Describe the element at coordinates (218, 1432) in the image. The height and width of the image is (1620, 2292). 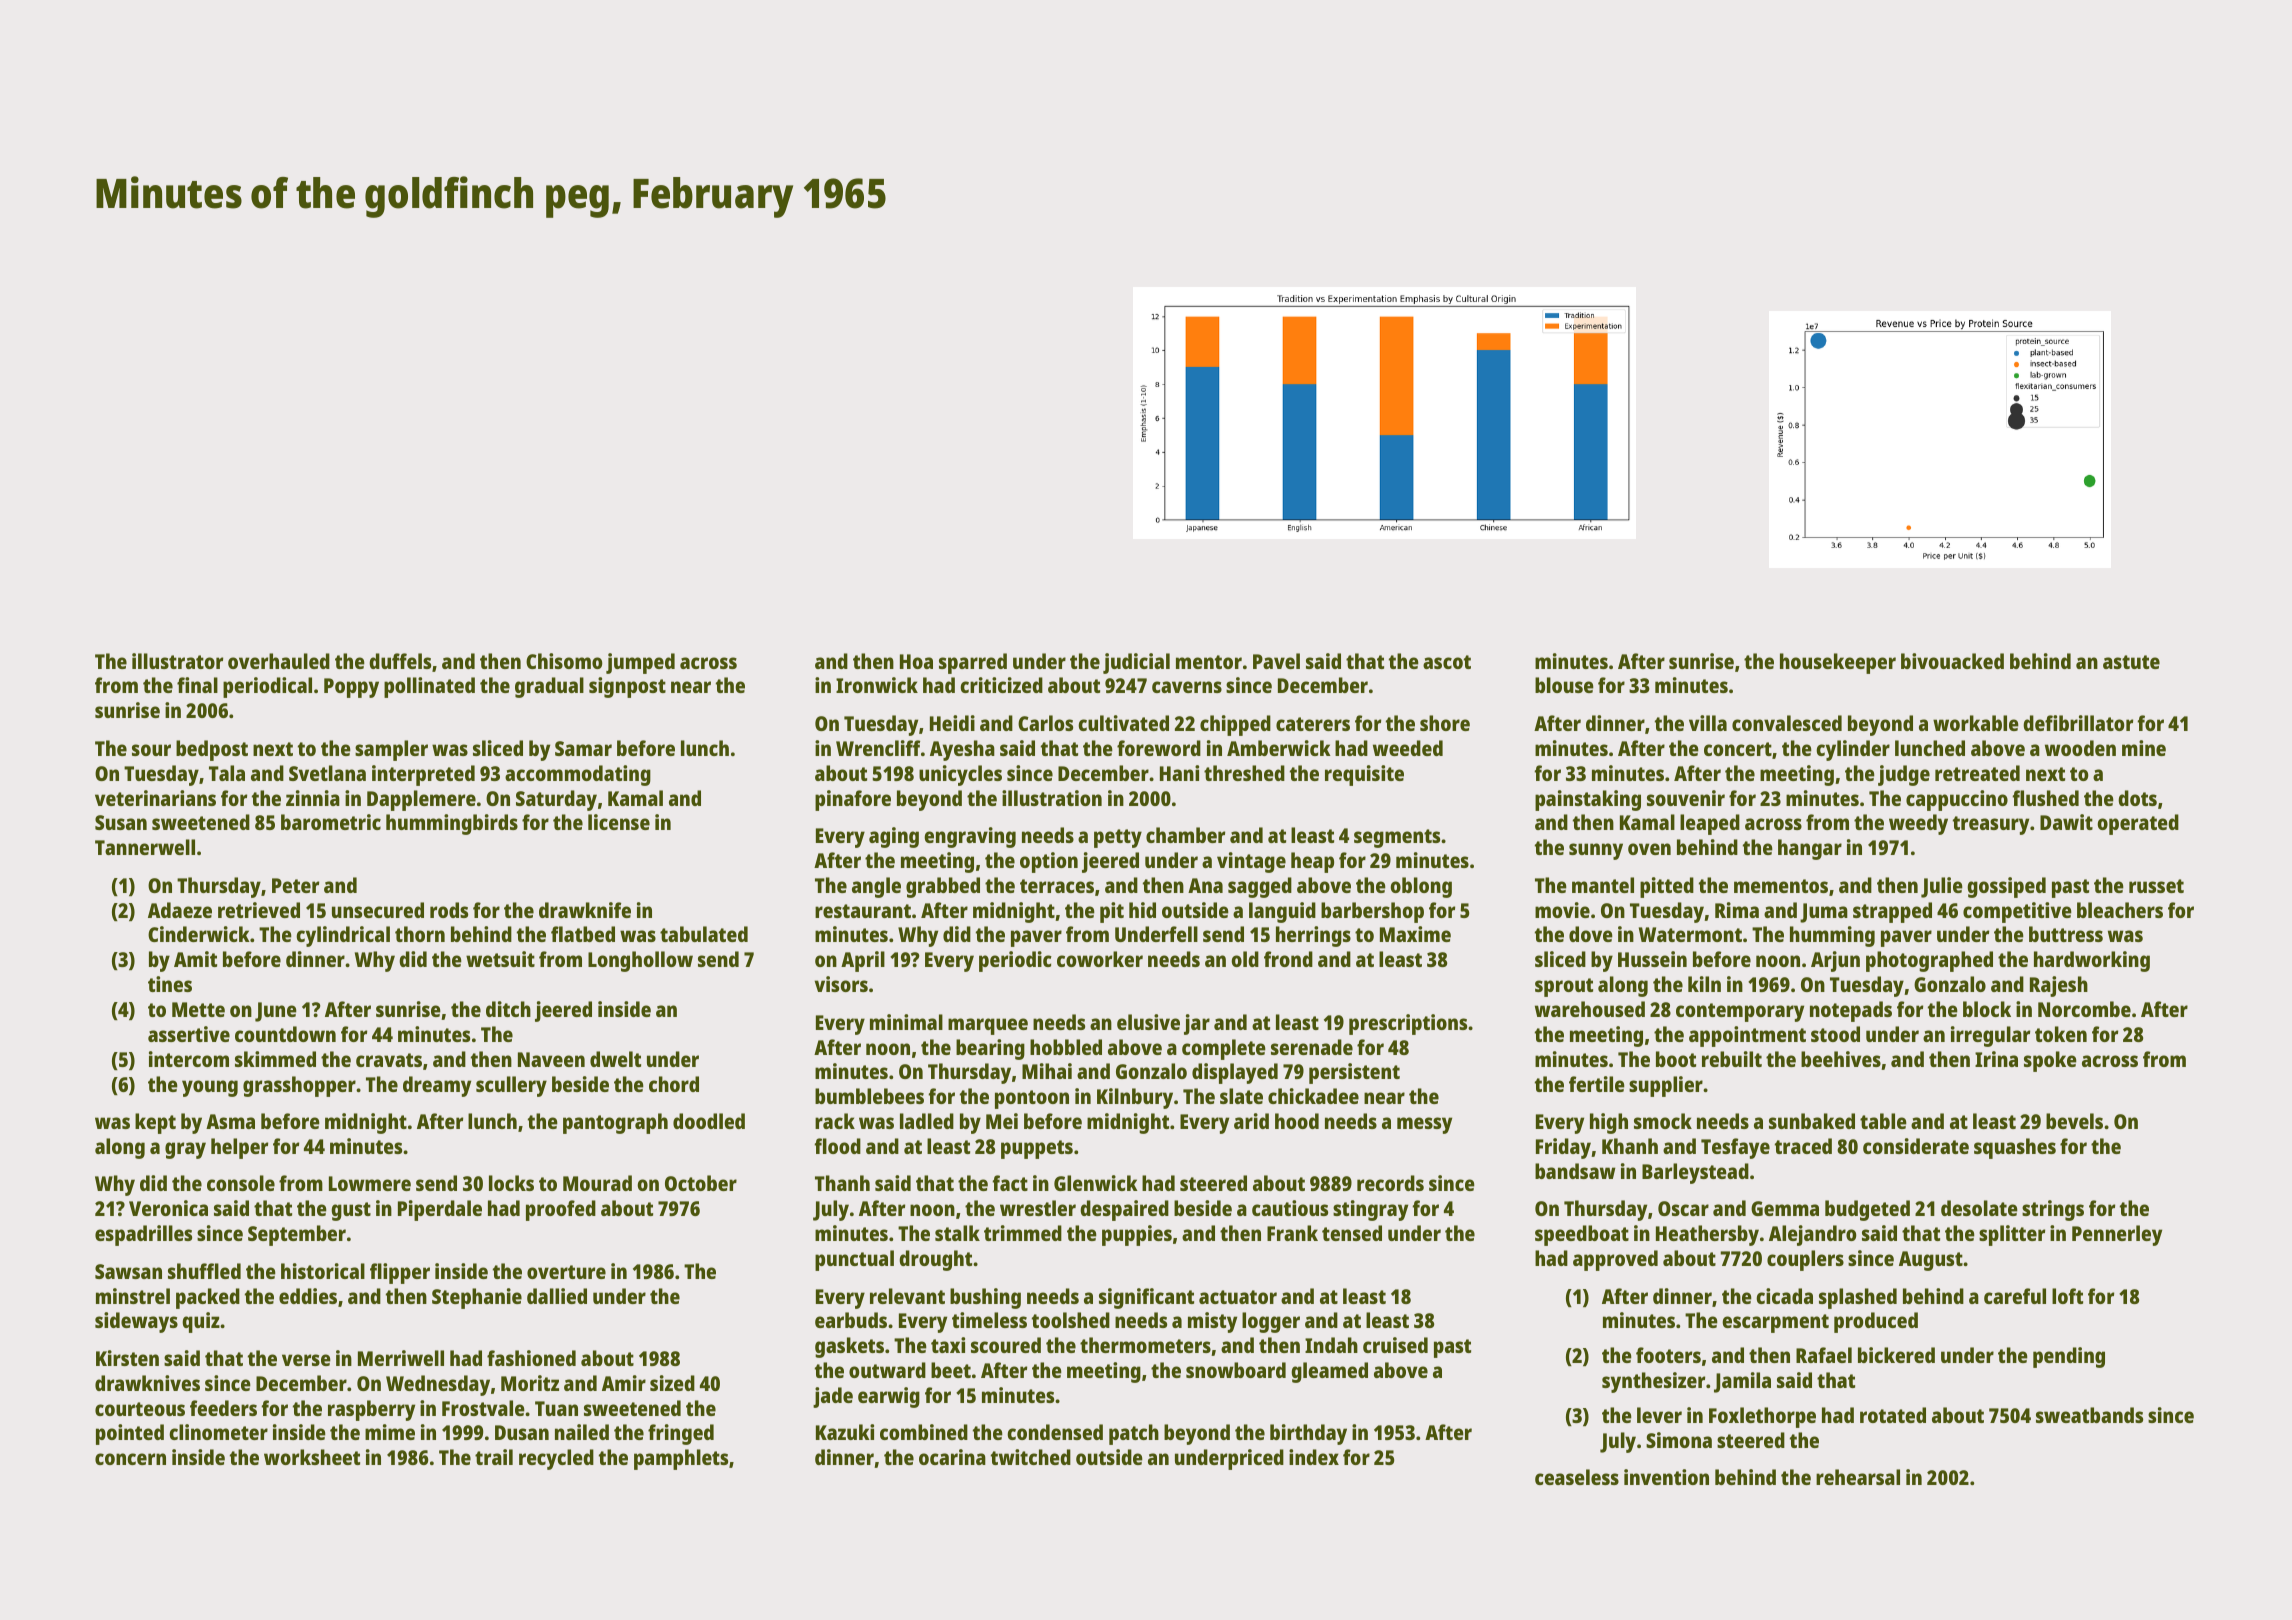
I see `clinometer` at that location.
